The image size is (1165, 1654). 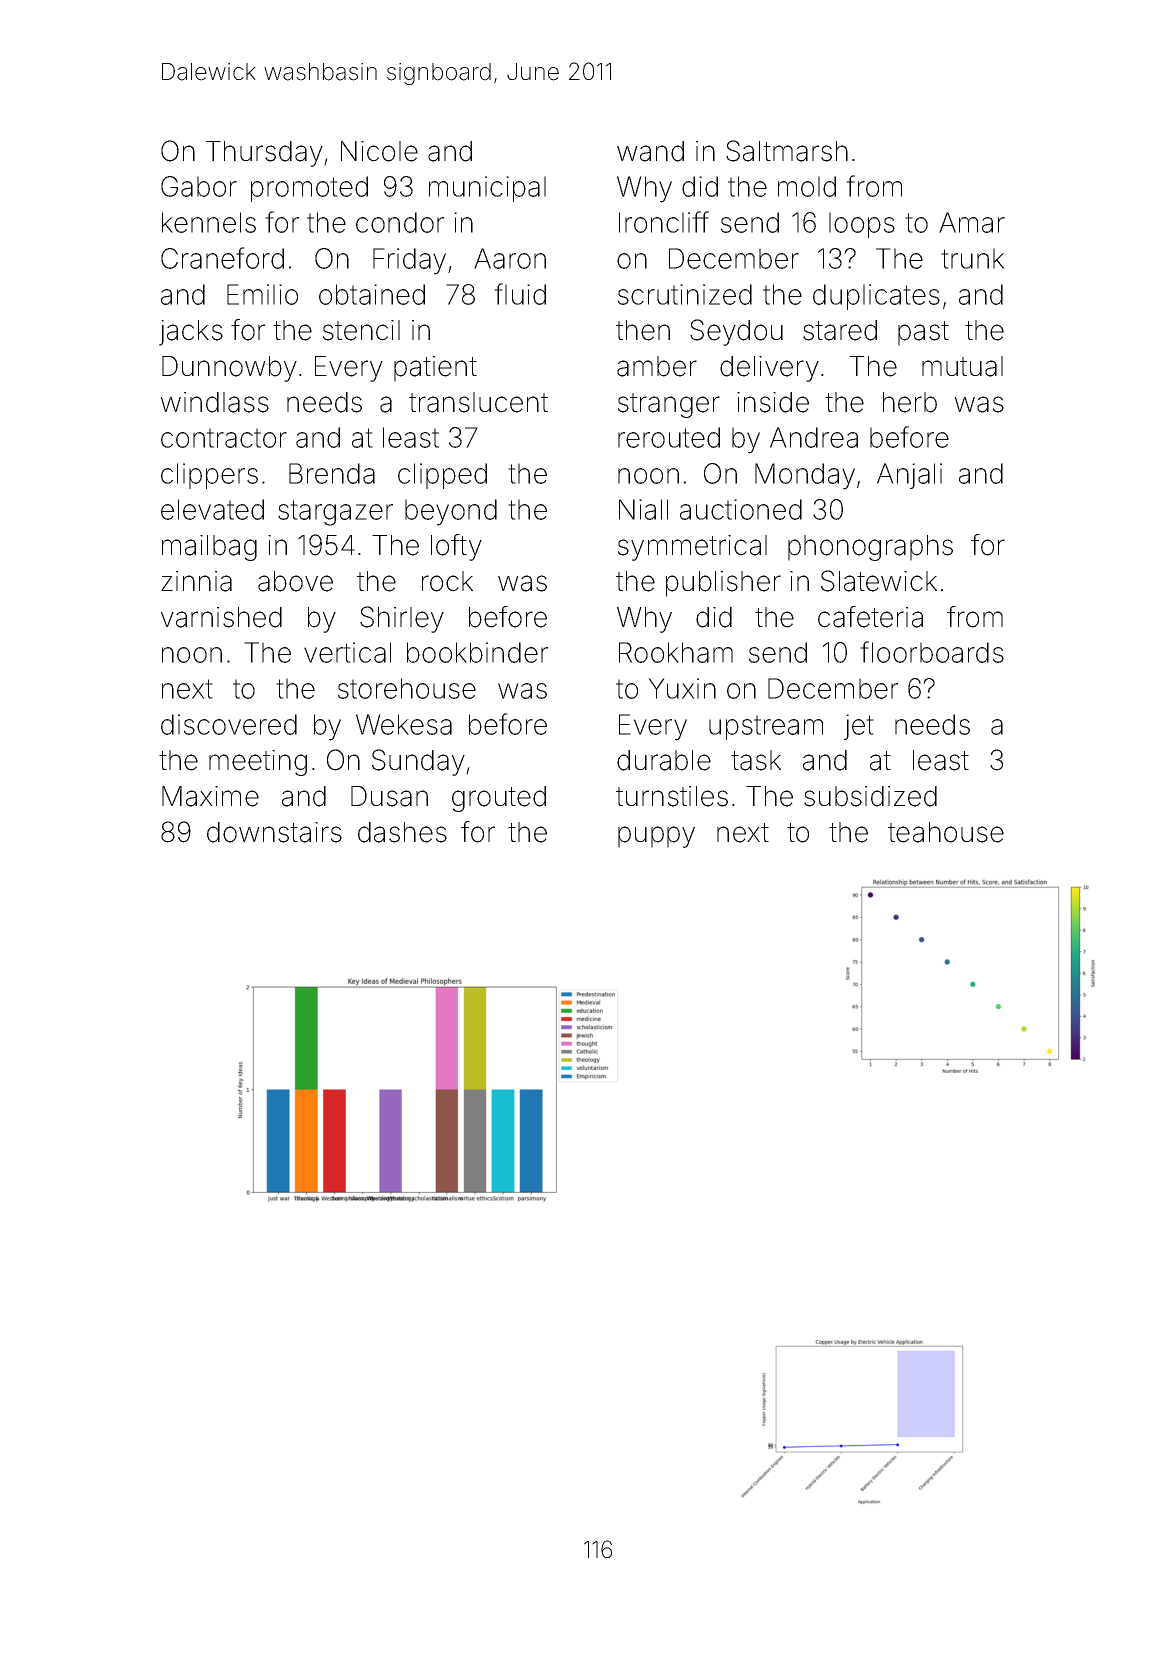 What do you see at coordinates (199, 186) in the screenshot?
I see `Gabor` at bounding box center [199, 186].
